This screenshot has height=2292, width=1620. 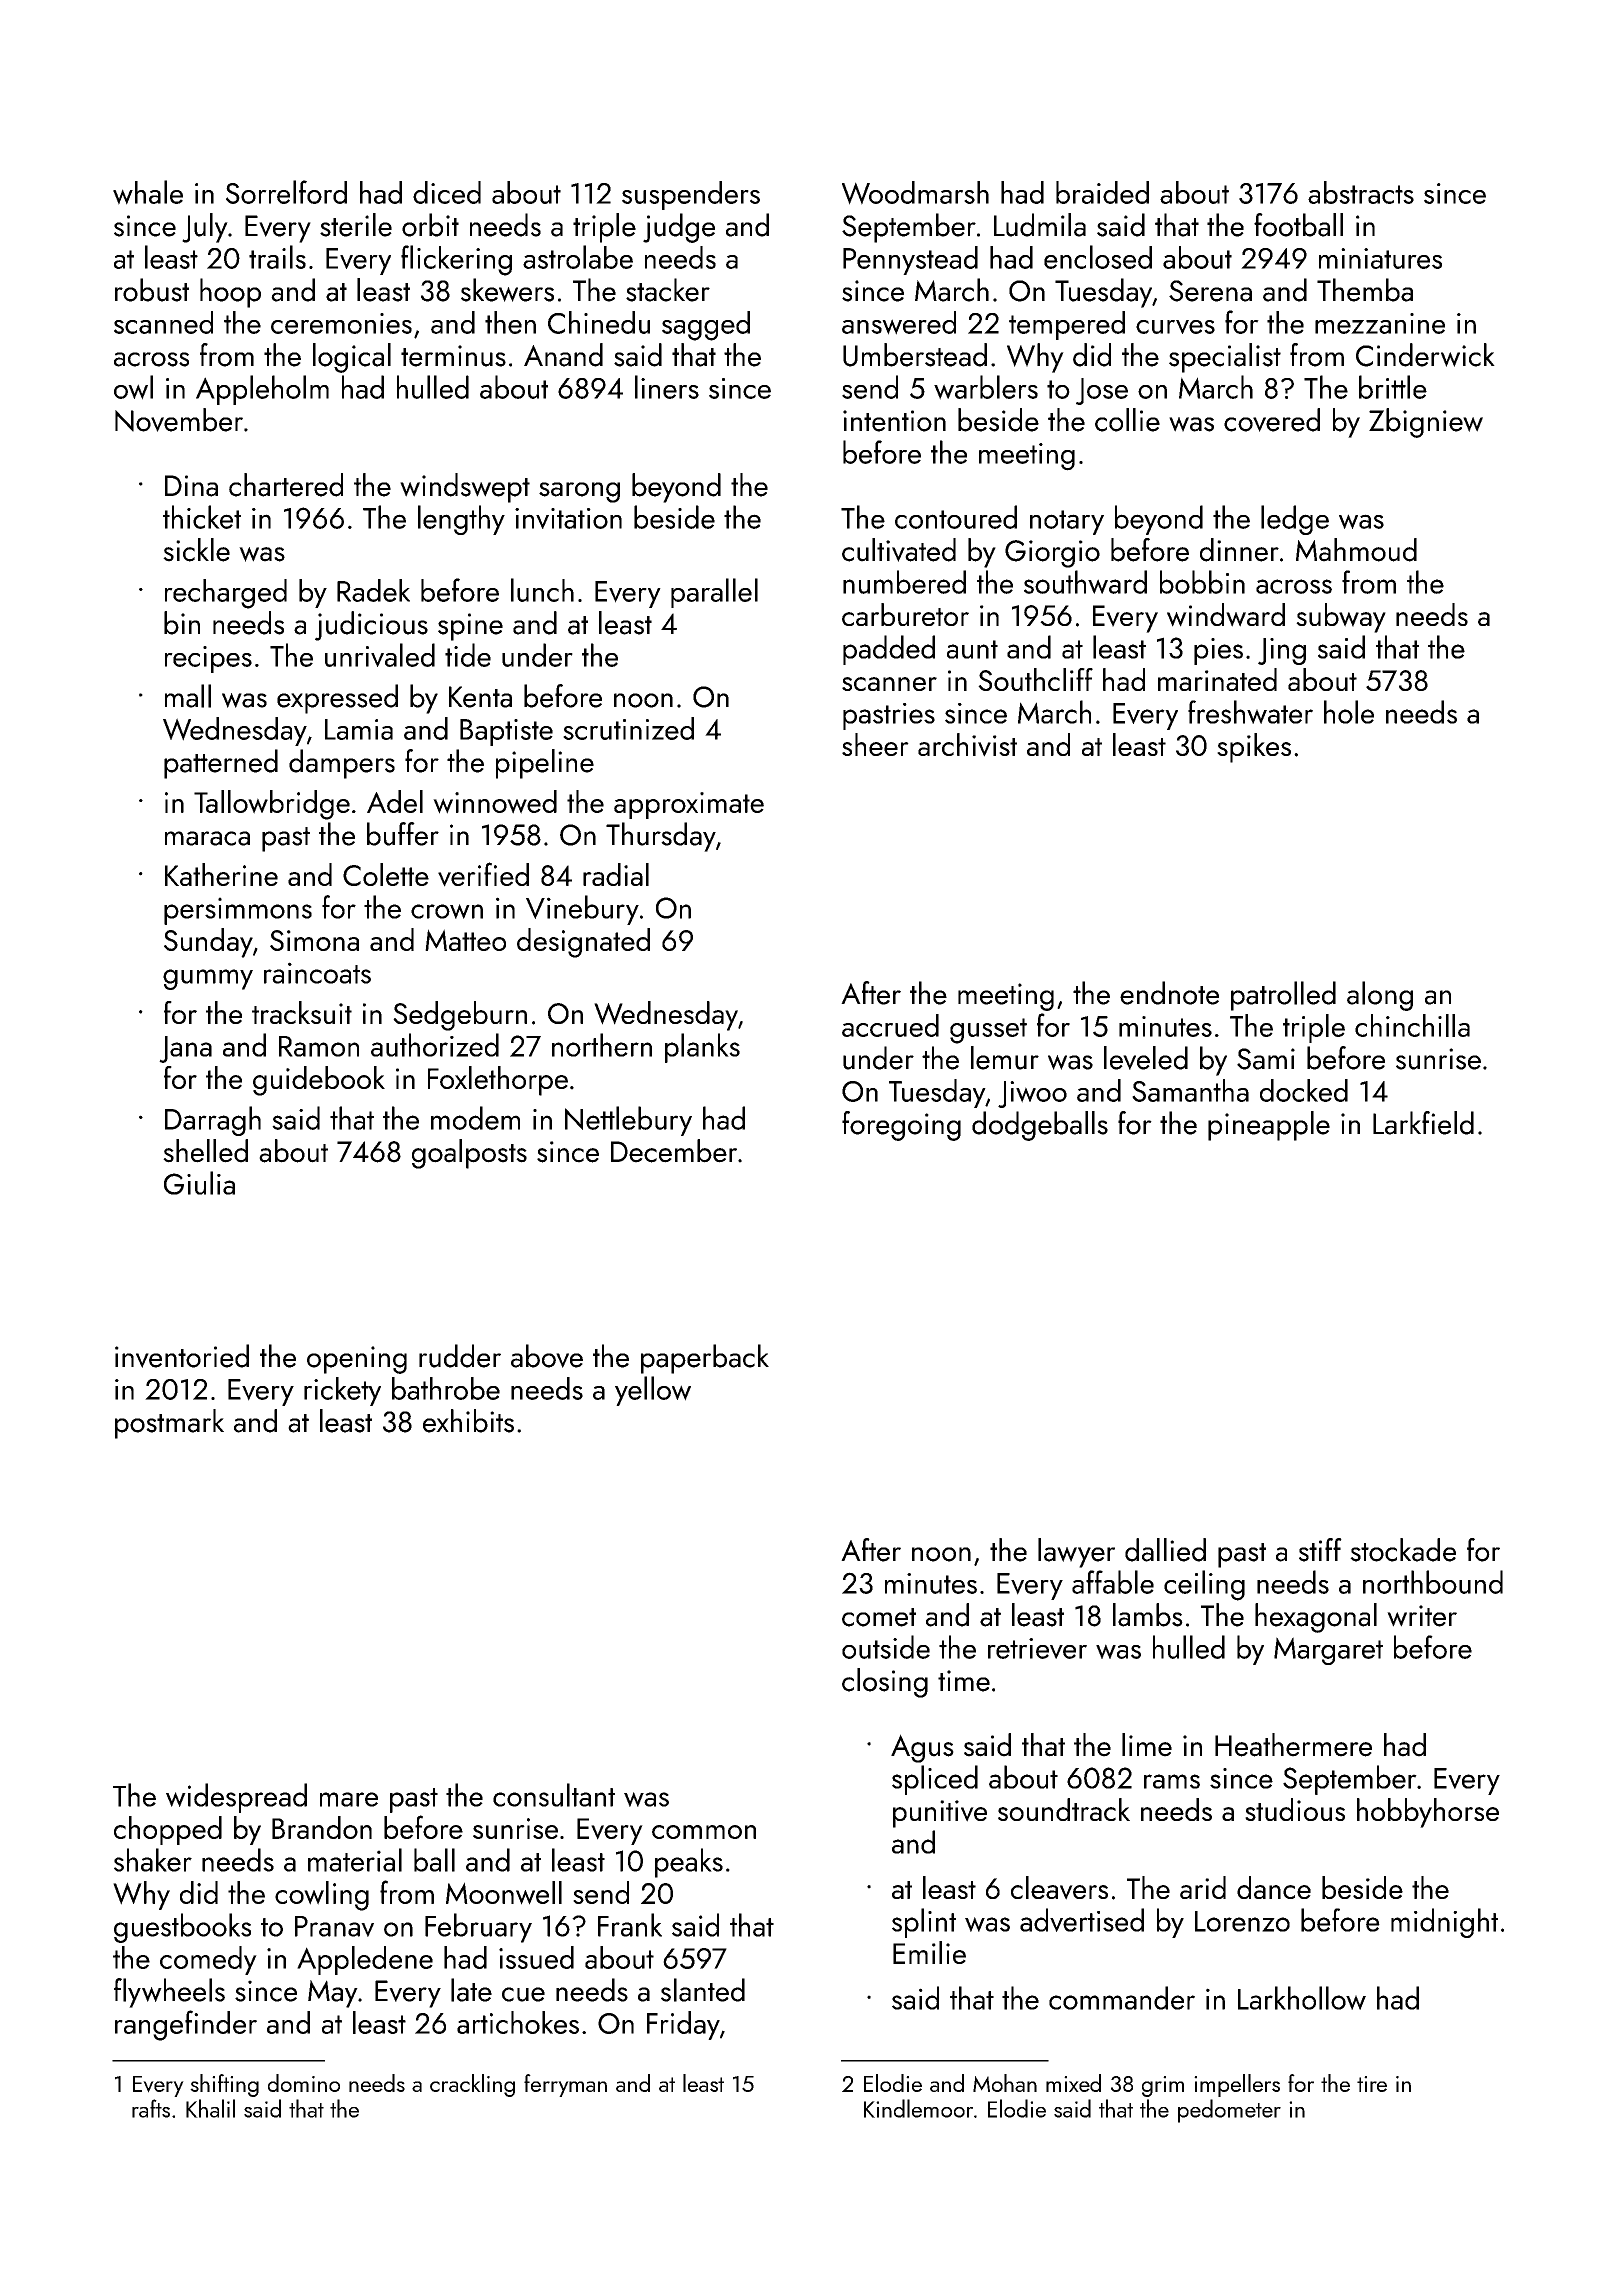 I want to click on abstracts, so click(x=1361, y=192).
